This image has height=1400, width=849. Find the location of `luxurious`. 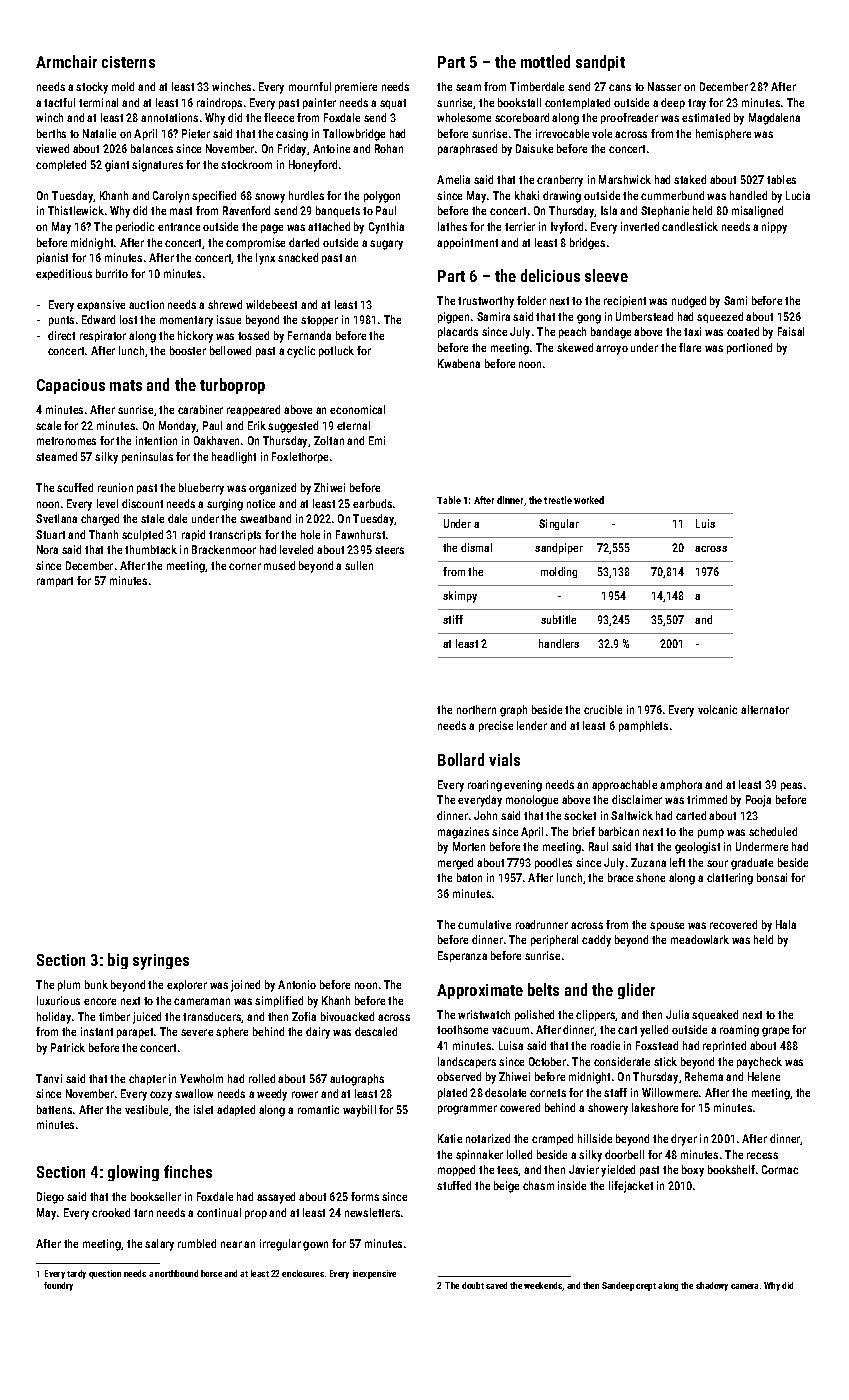

luxurious is located at coordinates (58, 1000).
